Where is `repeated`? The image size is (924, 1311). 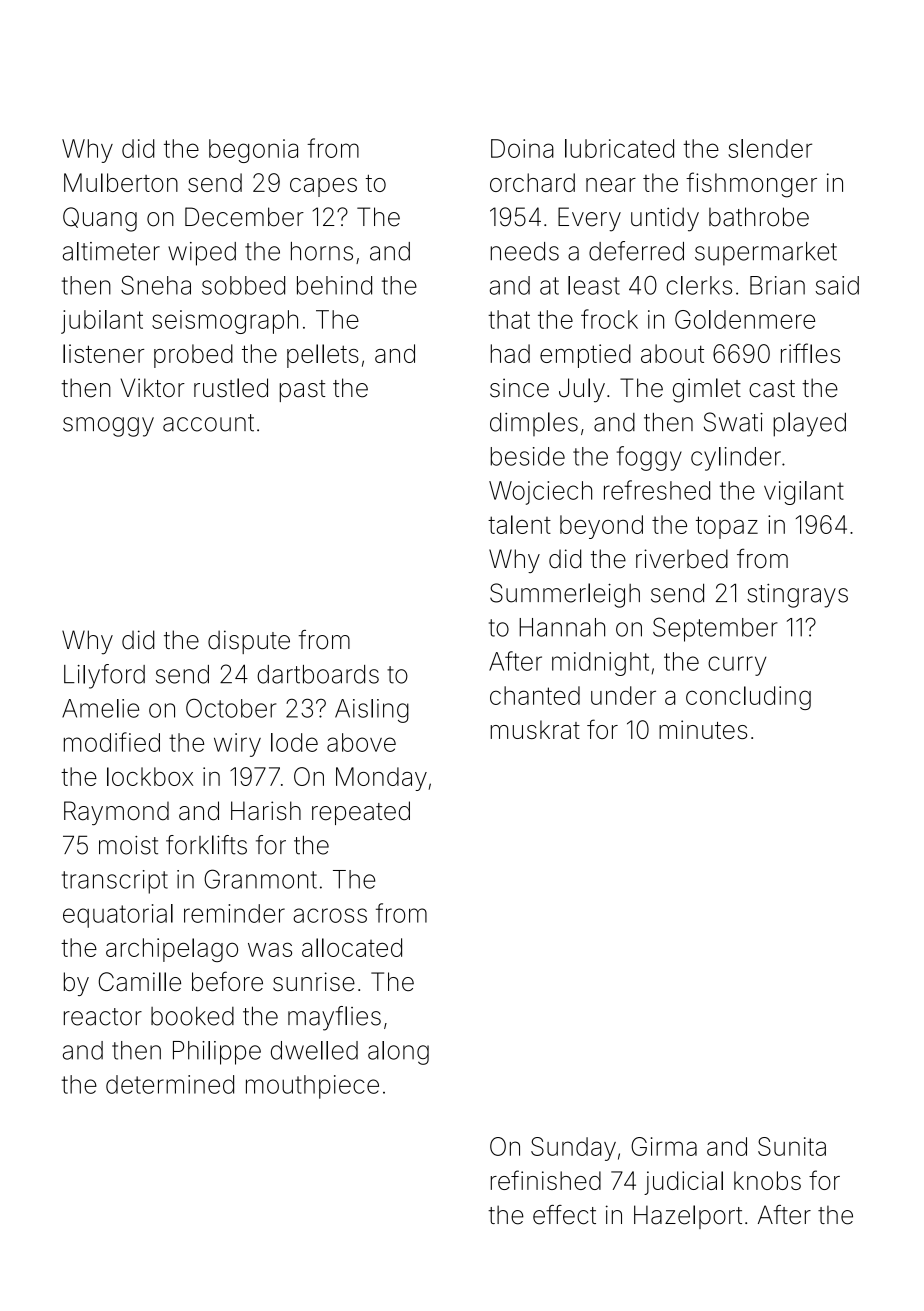
repeated is located at coordinates (361, 813).
